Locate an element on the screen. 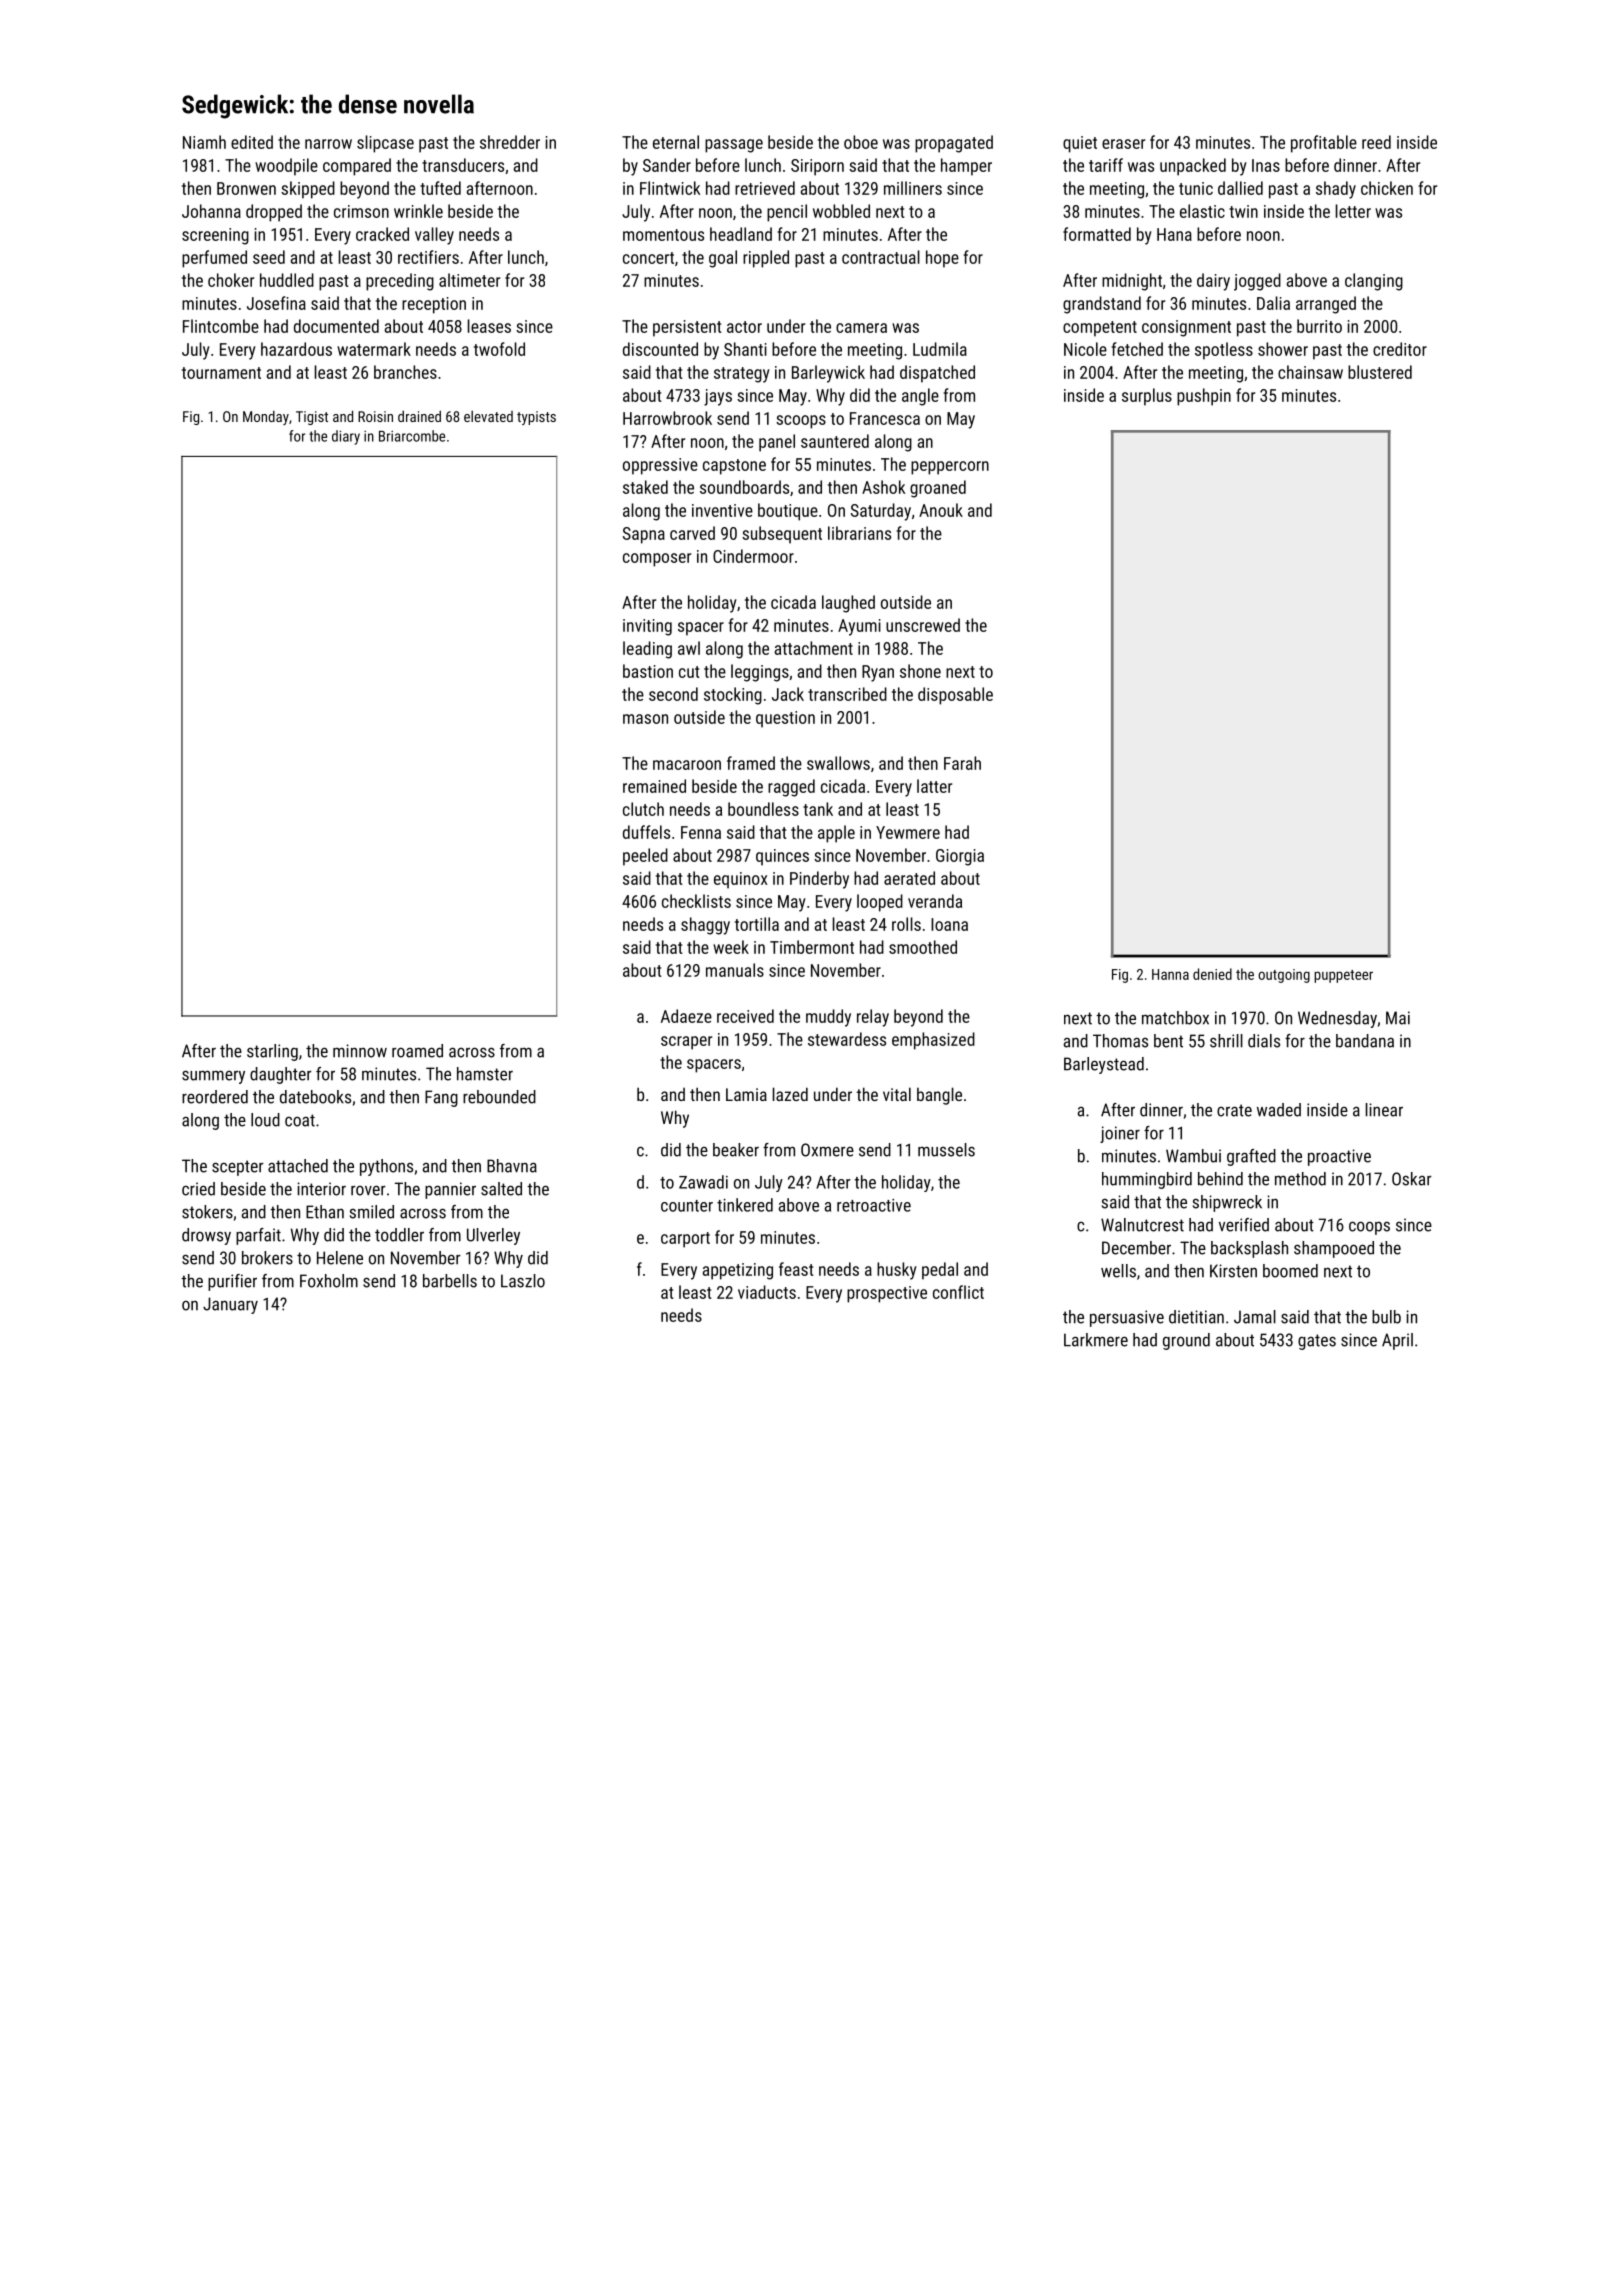 This screenshot has height=2292, width=1620. clutch is located at coordinates (643, 809).
